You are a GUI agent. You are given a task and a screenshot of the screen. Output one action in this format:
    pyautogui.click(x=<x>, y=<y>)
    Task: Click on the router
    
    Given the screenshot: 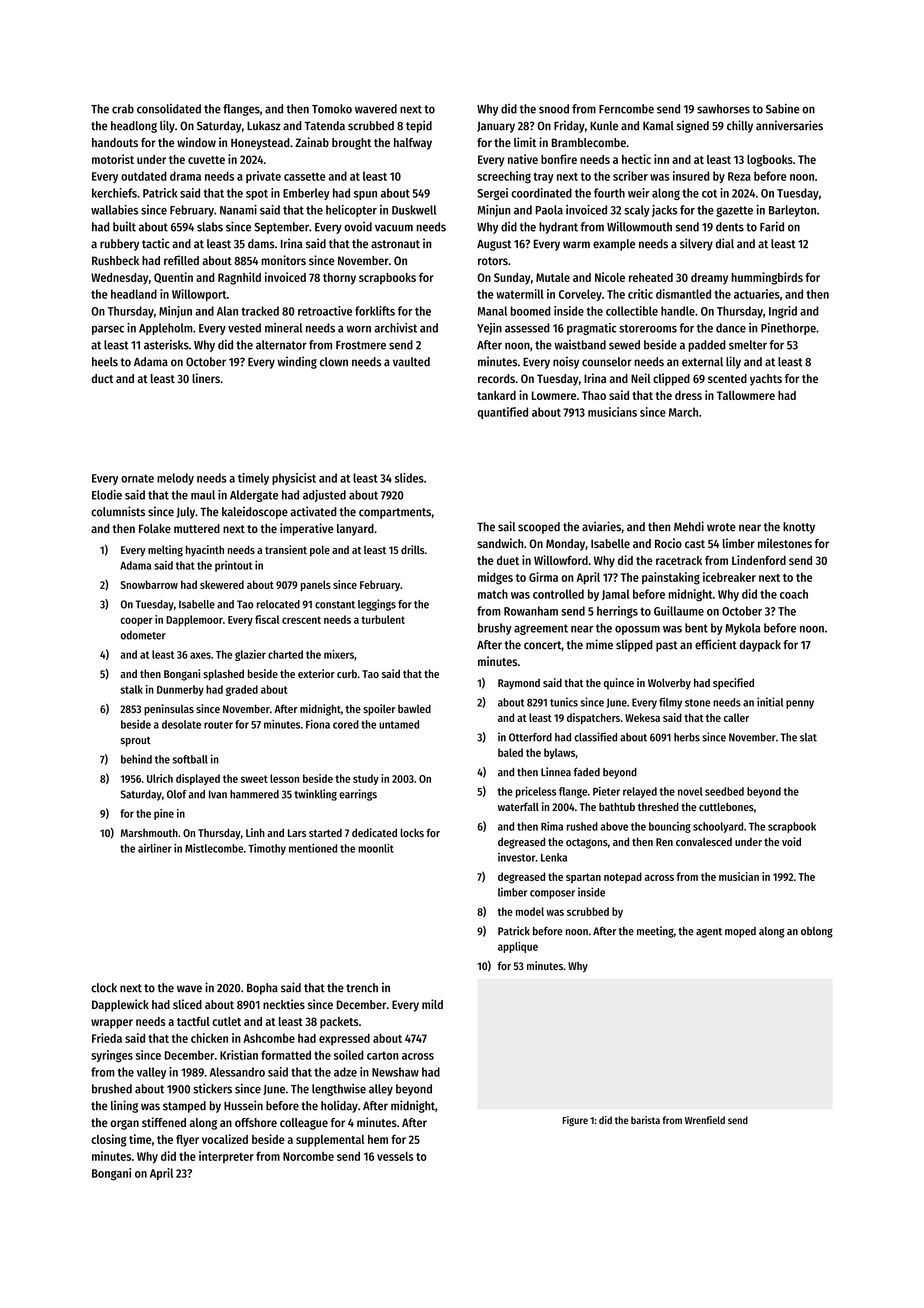 What is the action you would take?
    pyautogui.click(x=218, y=725)
